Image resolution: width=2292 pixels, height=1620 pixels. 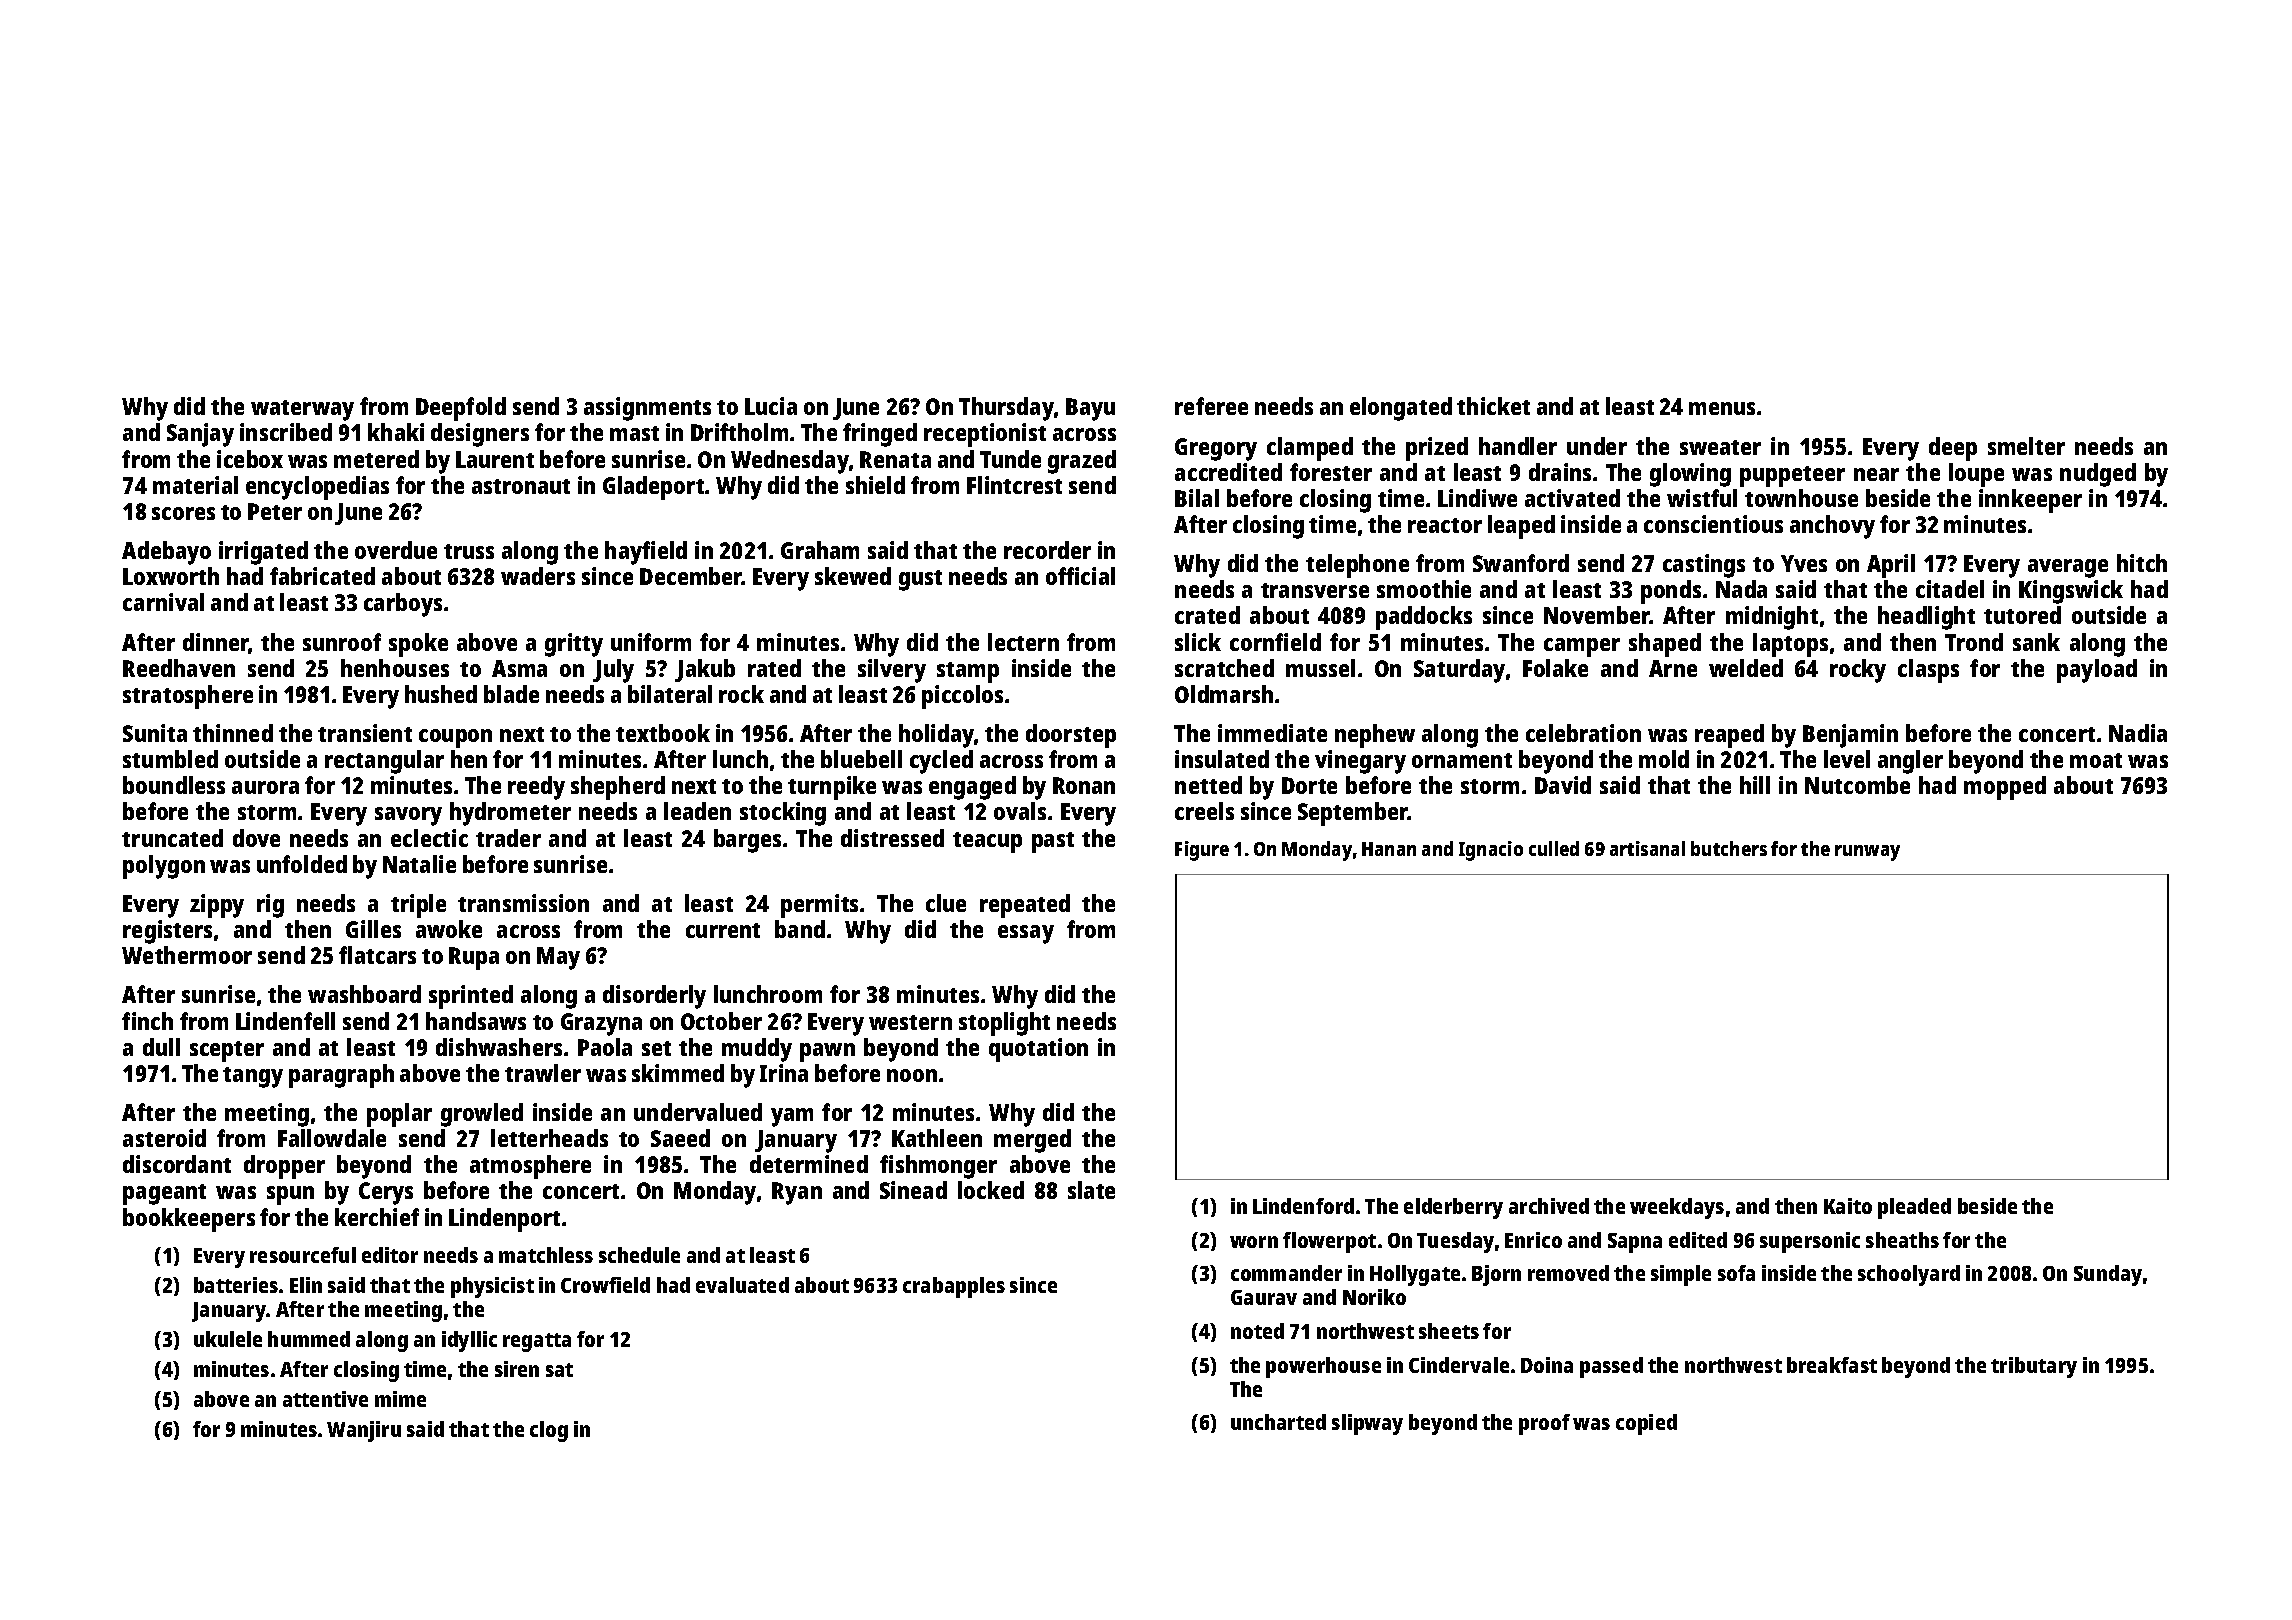 I want to click on Bilal, so click(x=1197, y=498).
